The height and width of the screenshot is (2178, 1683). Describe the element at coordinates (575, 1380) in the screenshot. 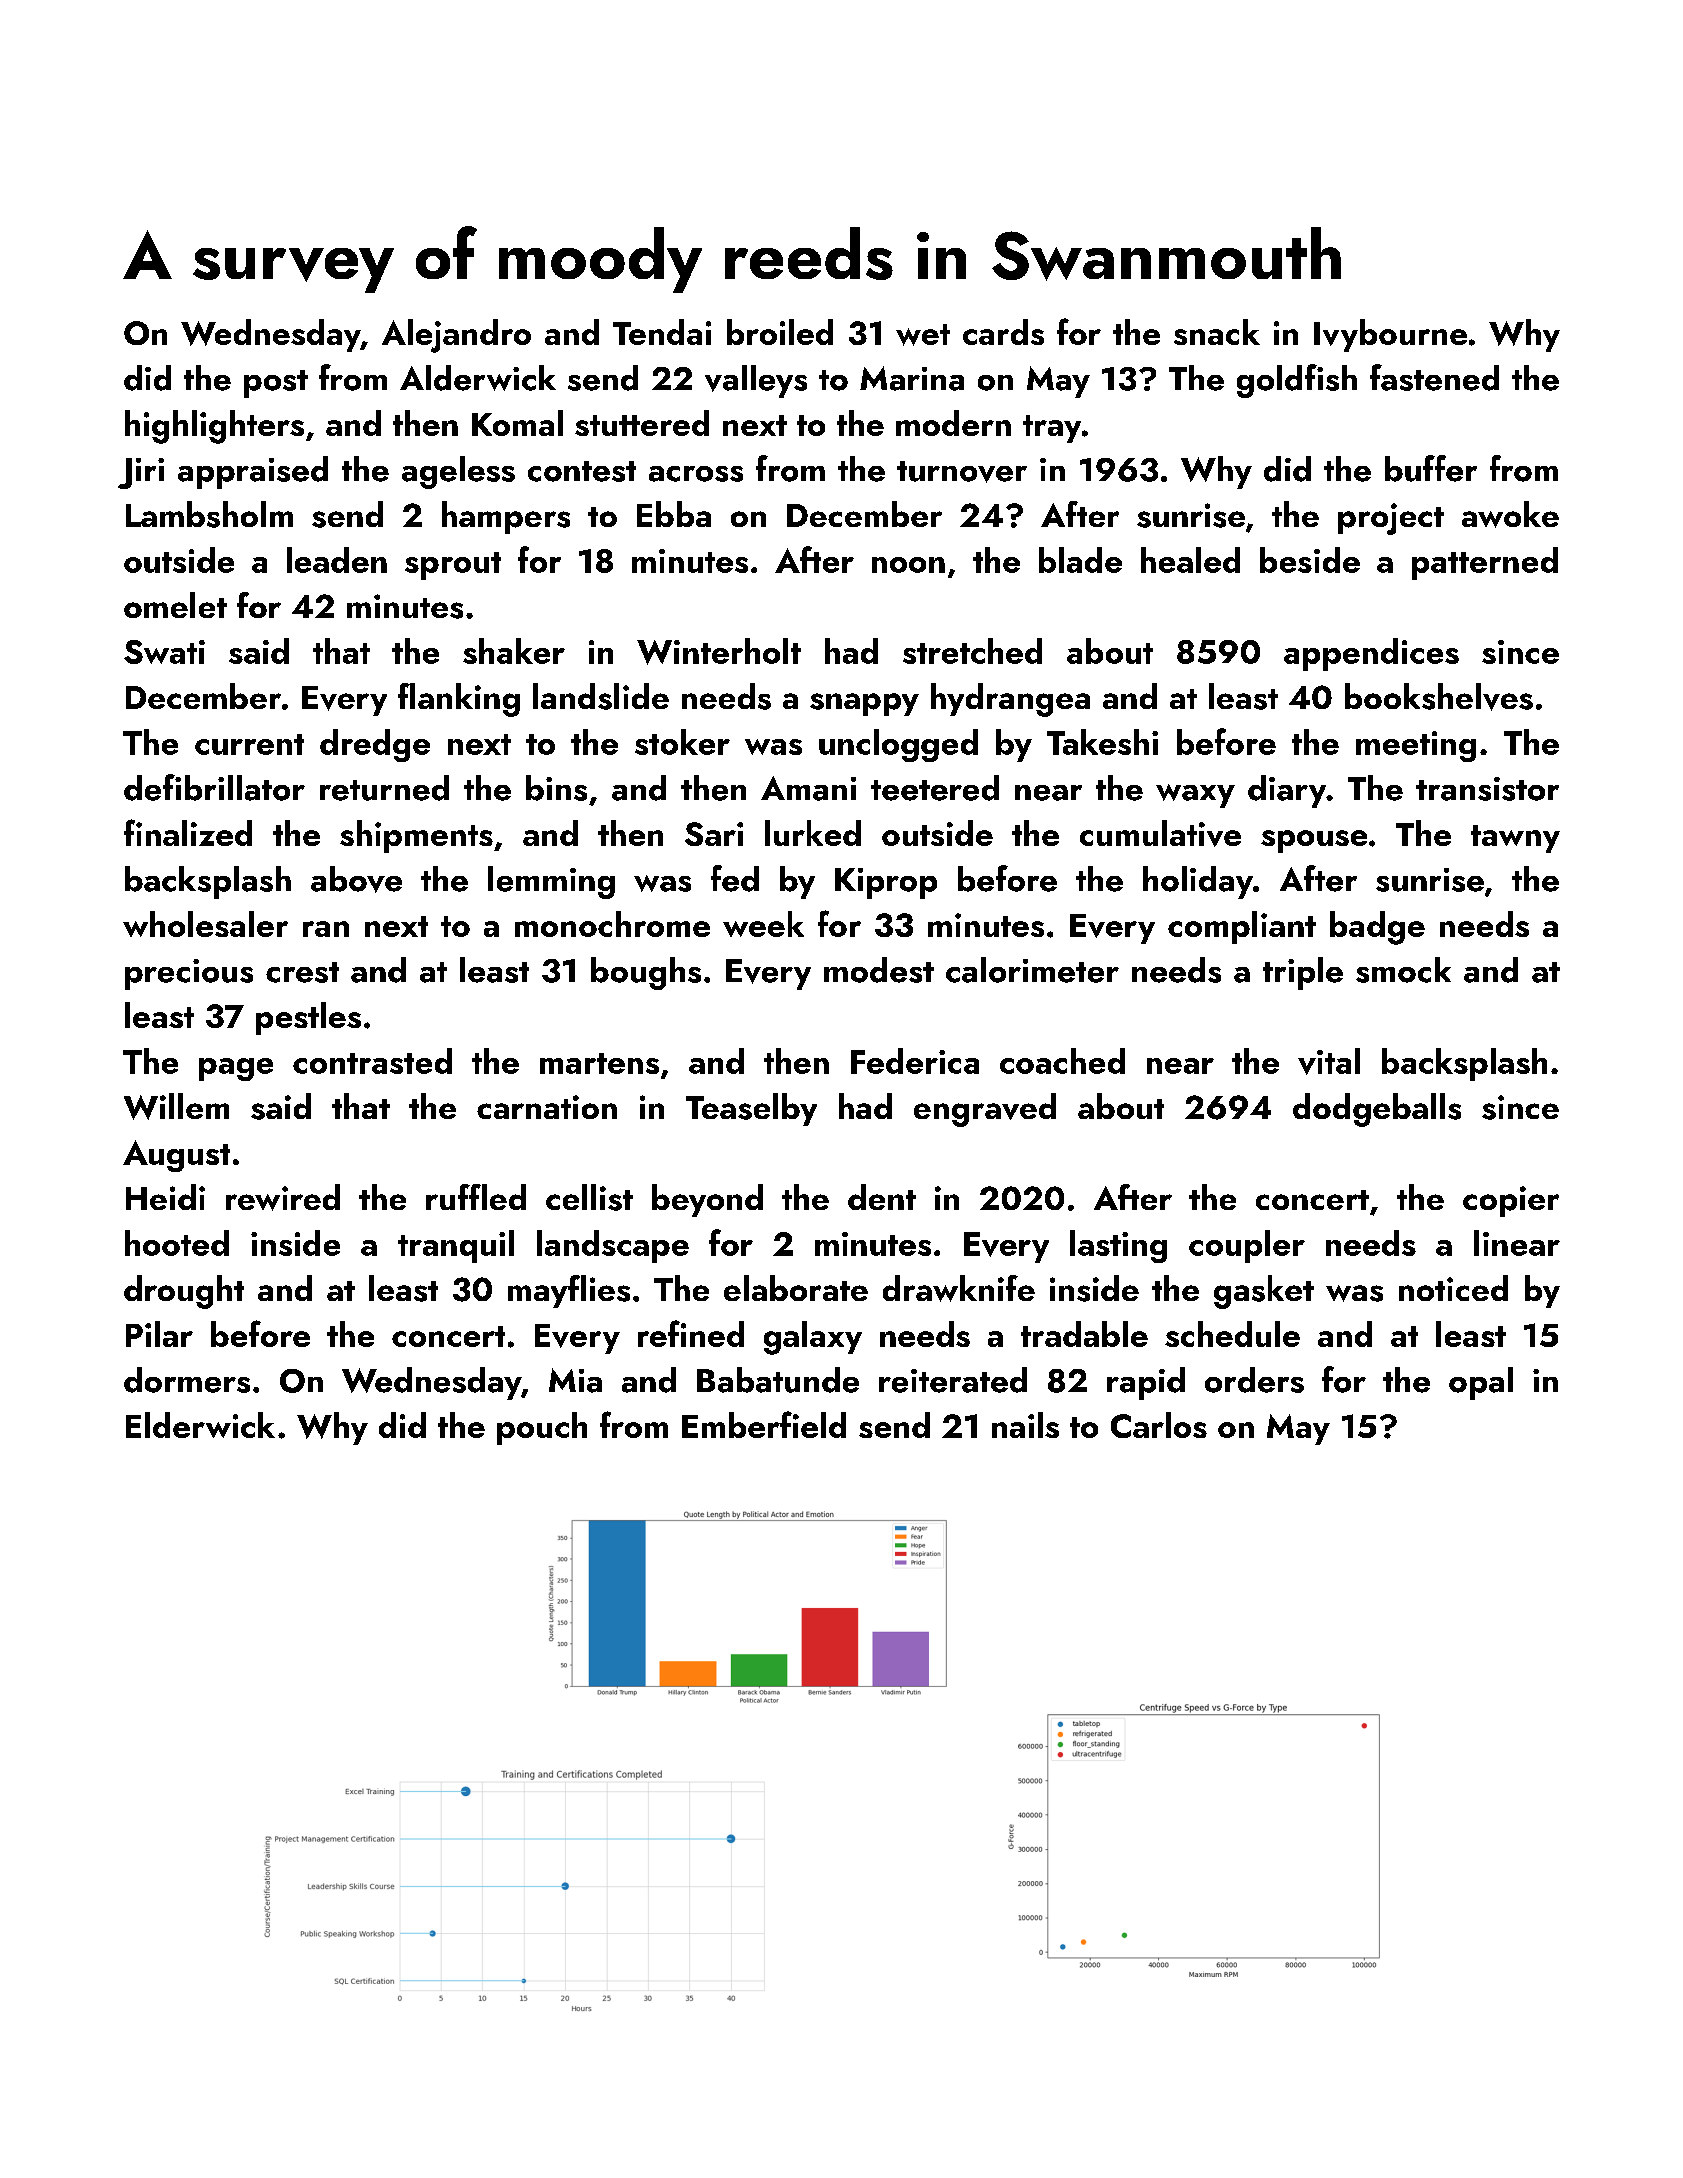

I see `Mia` at that location.
